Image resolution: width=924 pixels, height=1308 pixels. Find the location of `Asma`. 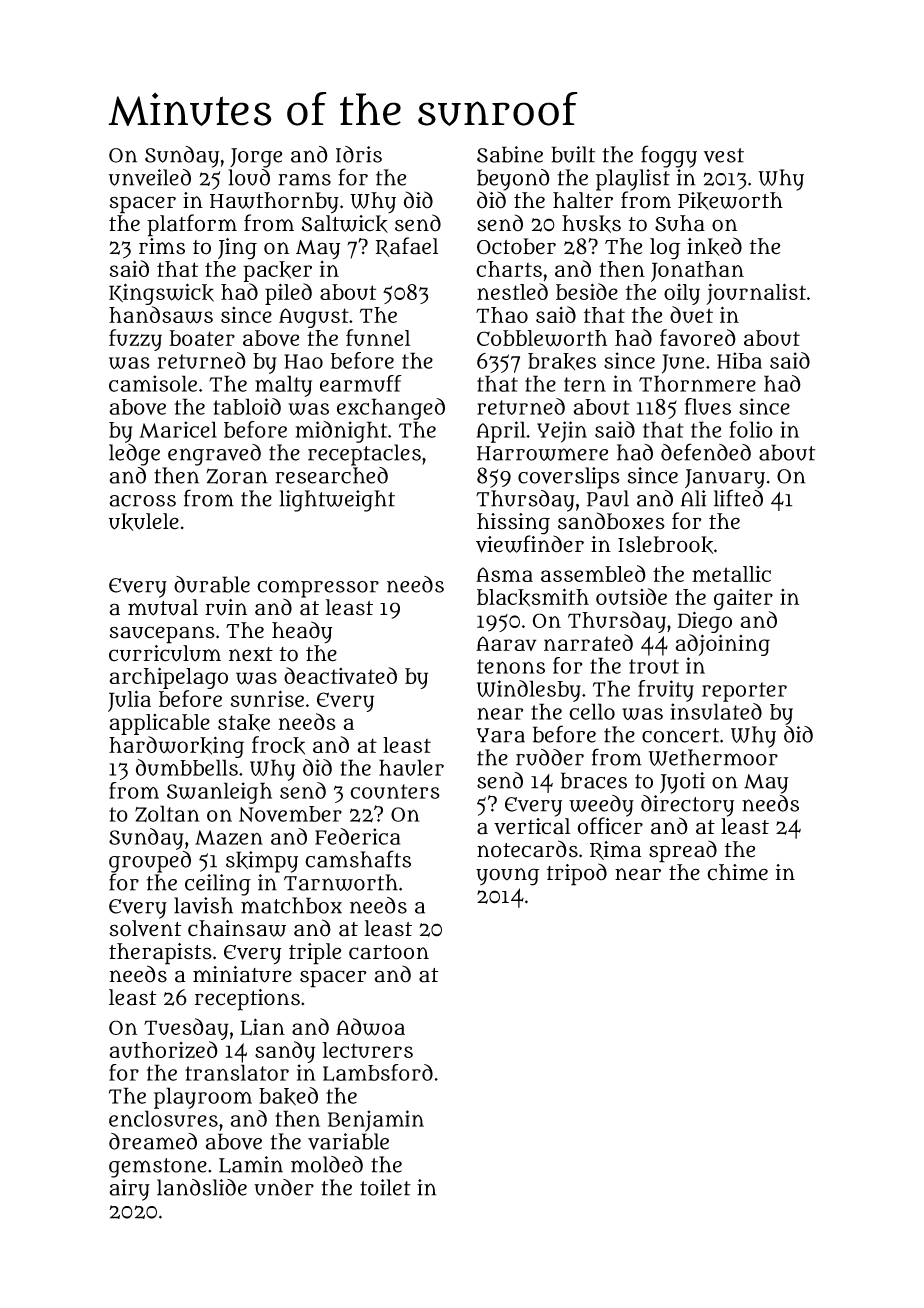

Asma is located at coordinates (504, 574).
